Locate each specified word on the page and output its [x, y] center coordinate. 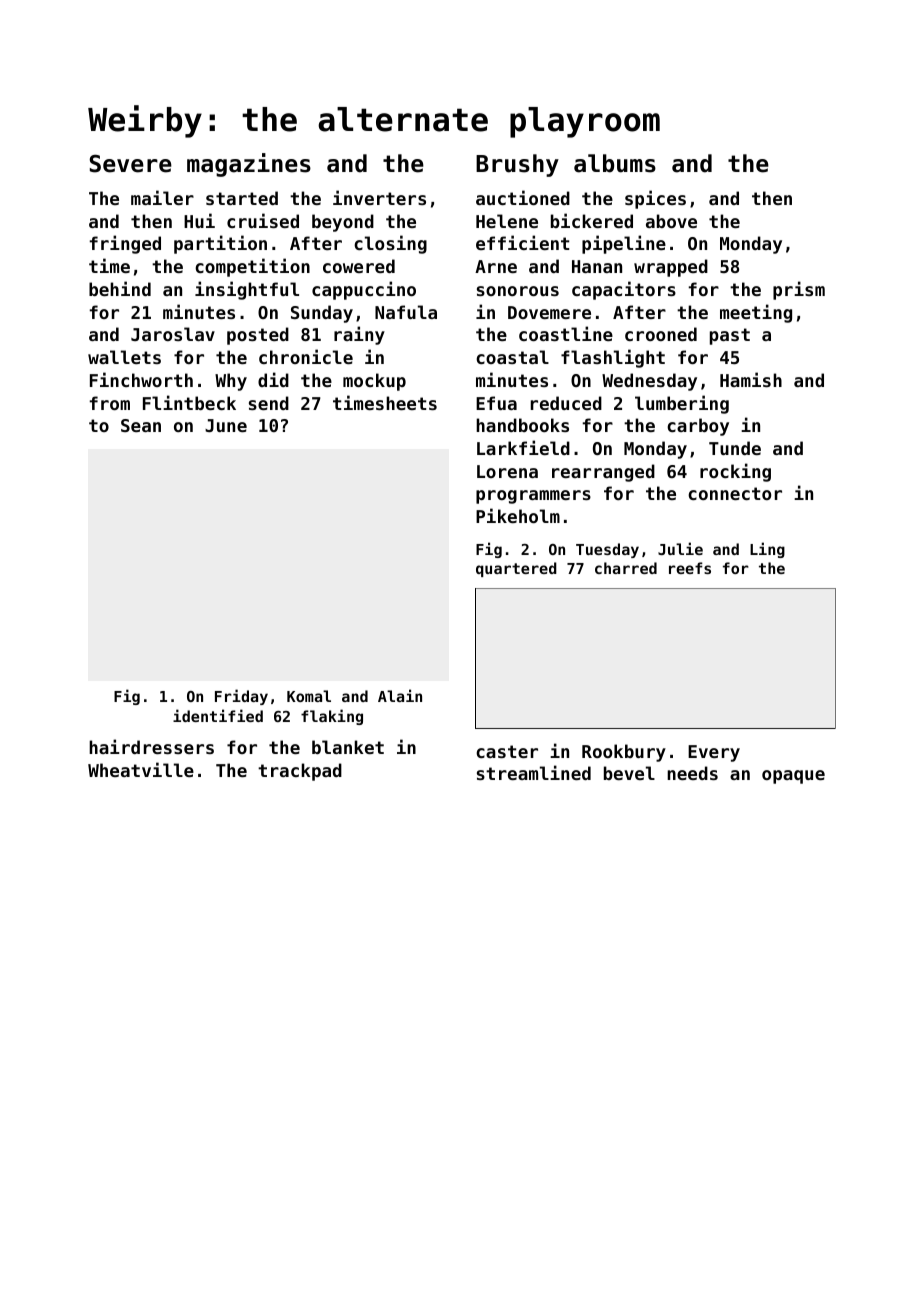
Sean [141, 425]
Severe [130, 164]
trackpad [300, 772]
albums [615, 163]
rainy [359, 335]
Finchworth [141, 379]
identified [218, 715]
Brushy [517, 165]
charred [626, 568]
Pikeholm [518, 515]
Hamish [751, 379]
